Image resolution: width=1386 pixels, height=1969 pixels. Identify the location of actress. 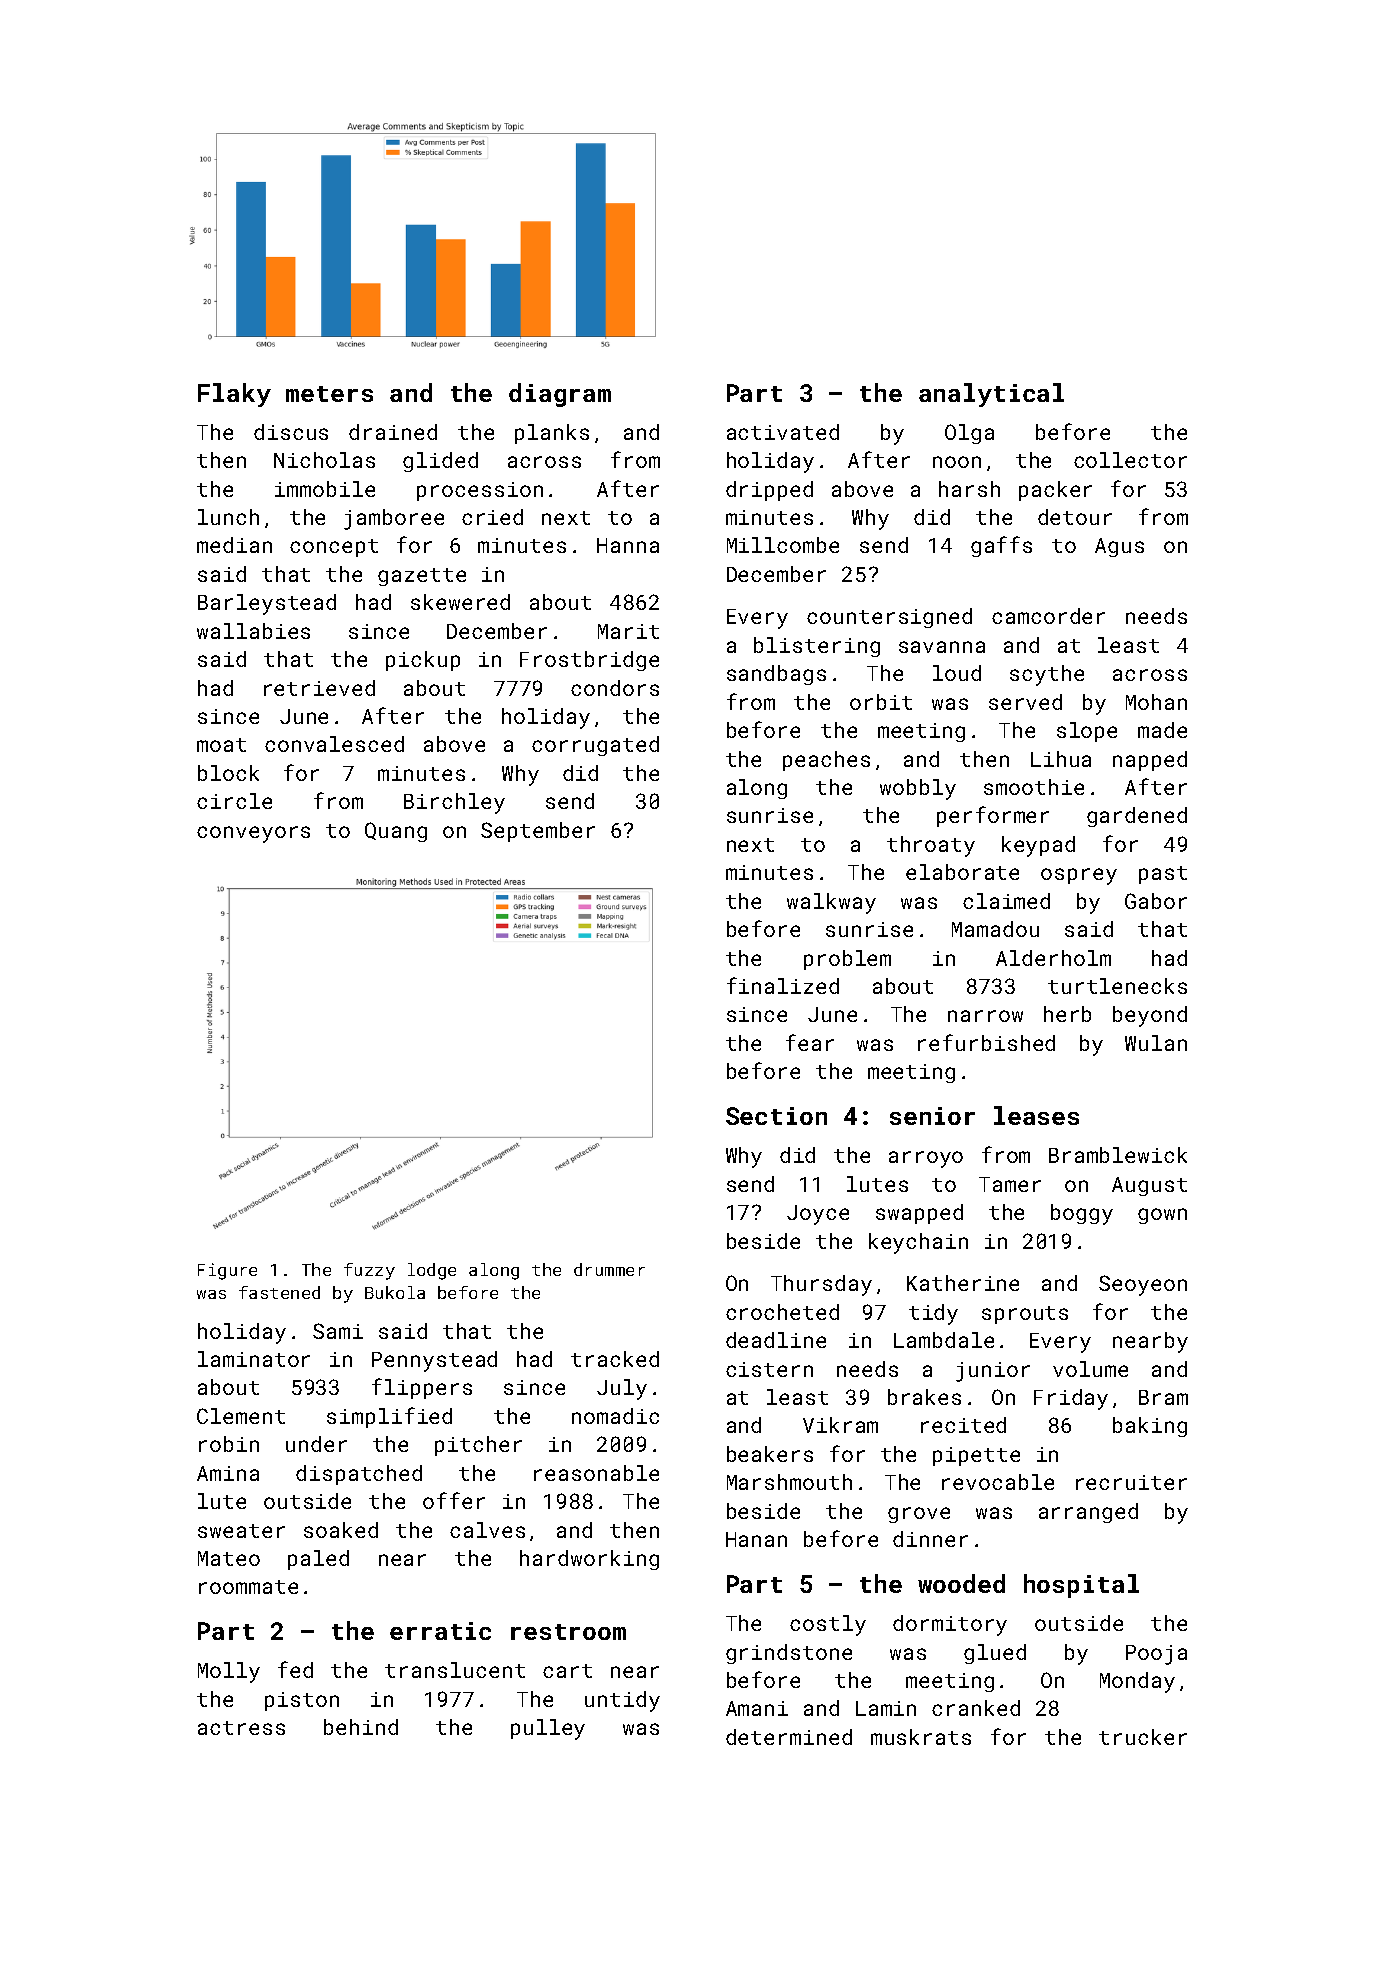
(241, 1728).
